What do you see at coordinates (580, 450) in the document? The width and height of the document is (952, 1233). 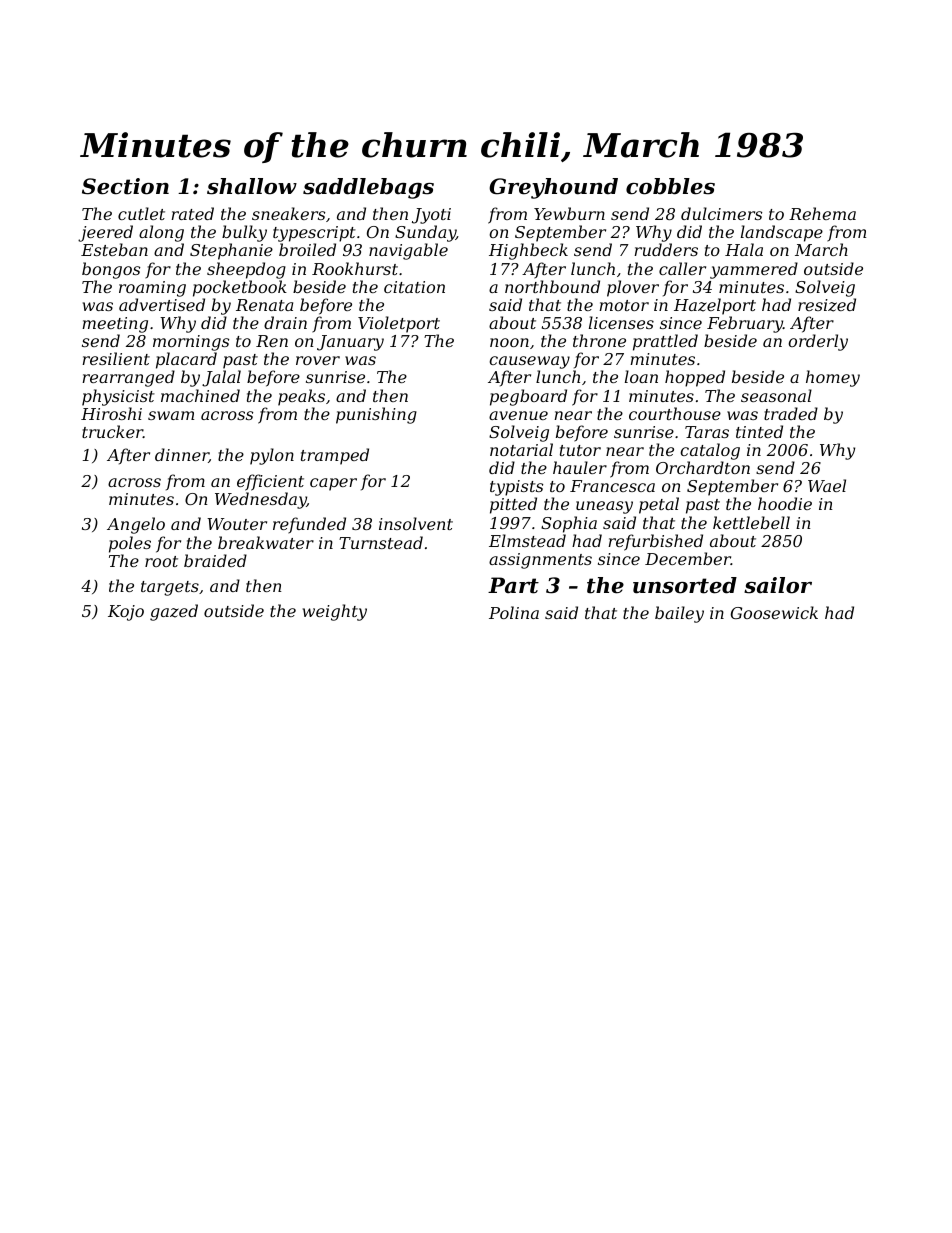 I see `tutor` at bounding box center [580, 450].
